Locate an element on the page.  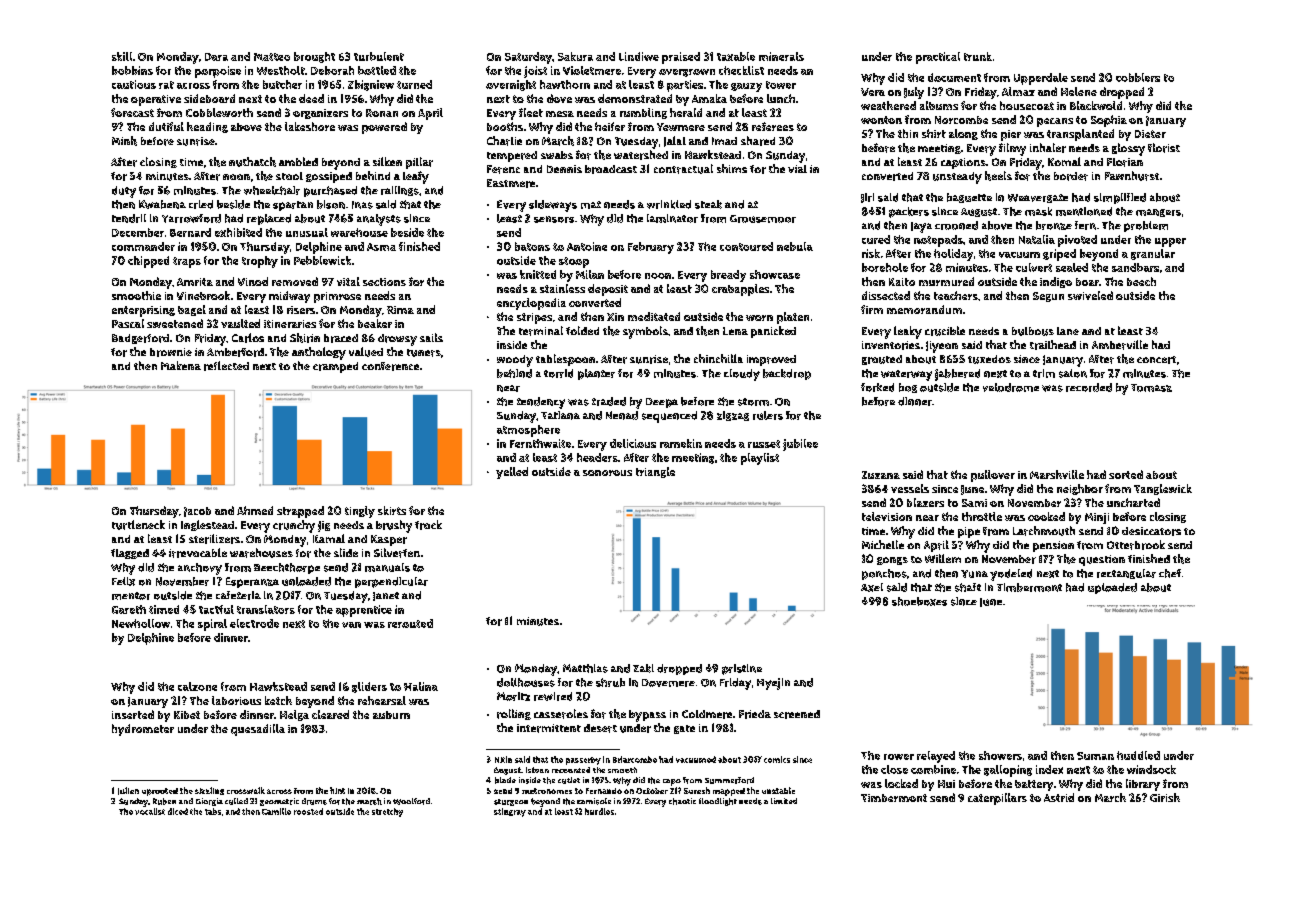
silken is located at coordinates (387, 161).
